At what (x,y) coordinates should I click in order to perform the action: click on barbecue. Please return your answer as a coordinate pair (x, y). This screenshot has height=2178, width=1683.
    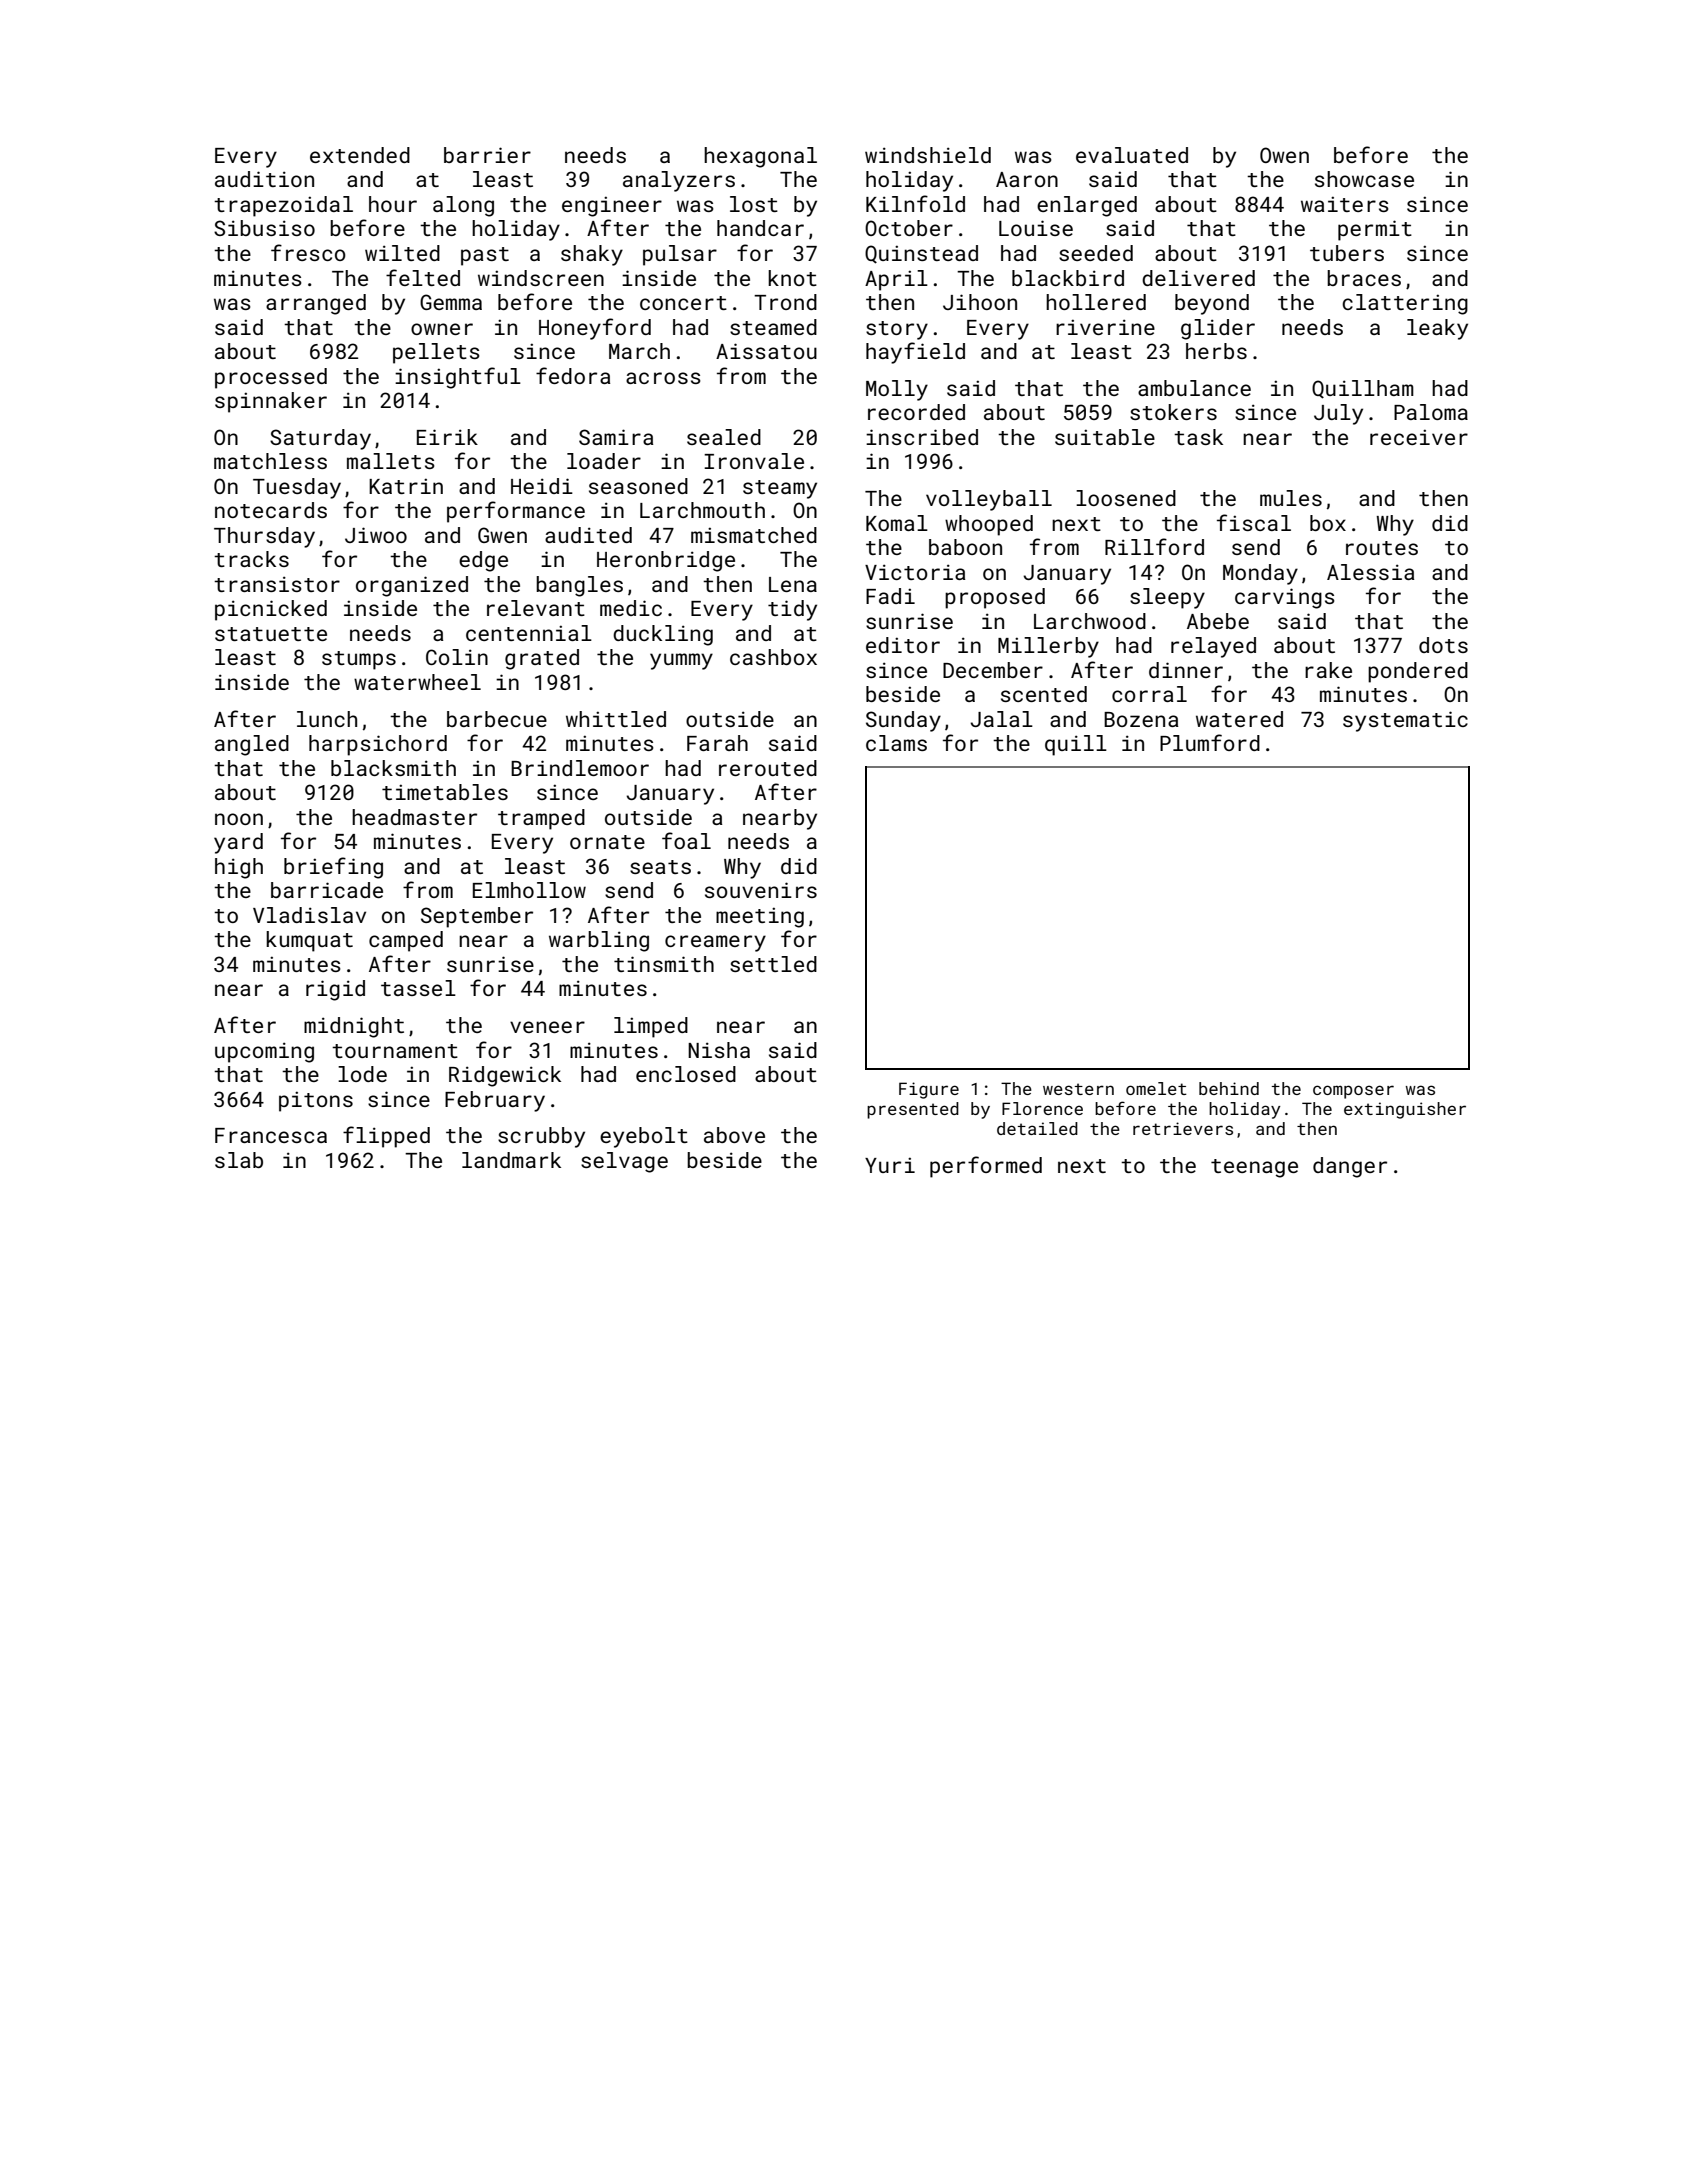
    Looking at the image, I should click on (497, 719).
